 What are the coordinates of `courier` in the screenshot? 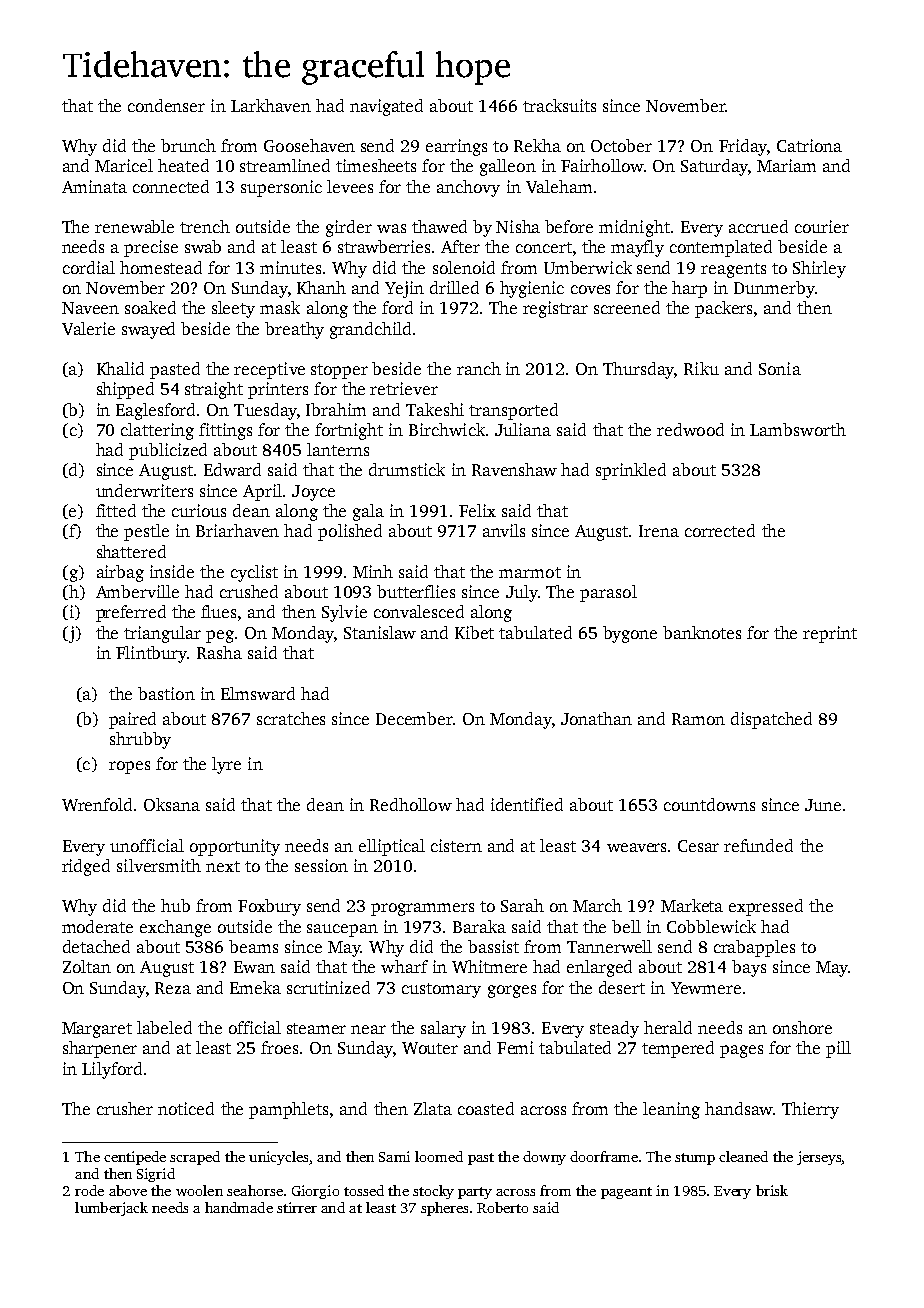 It's located at (822, 226).
